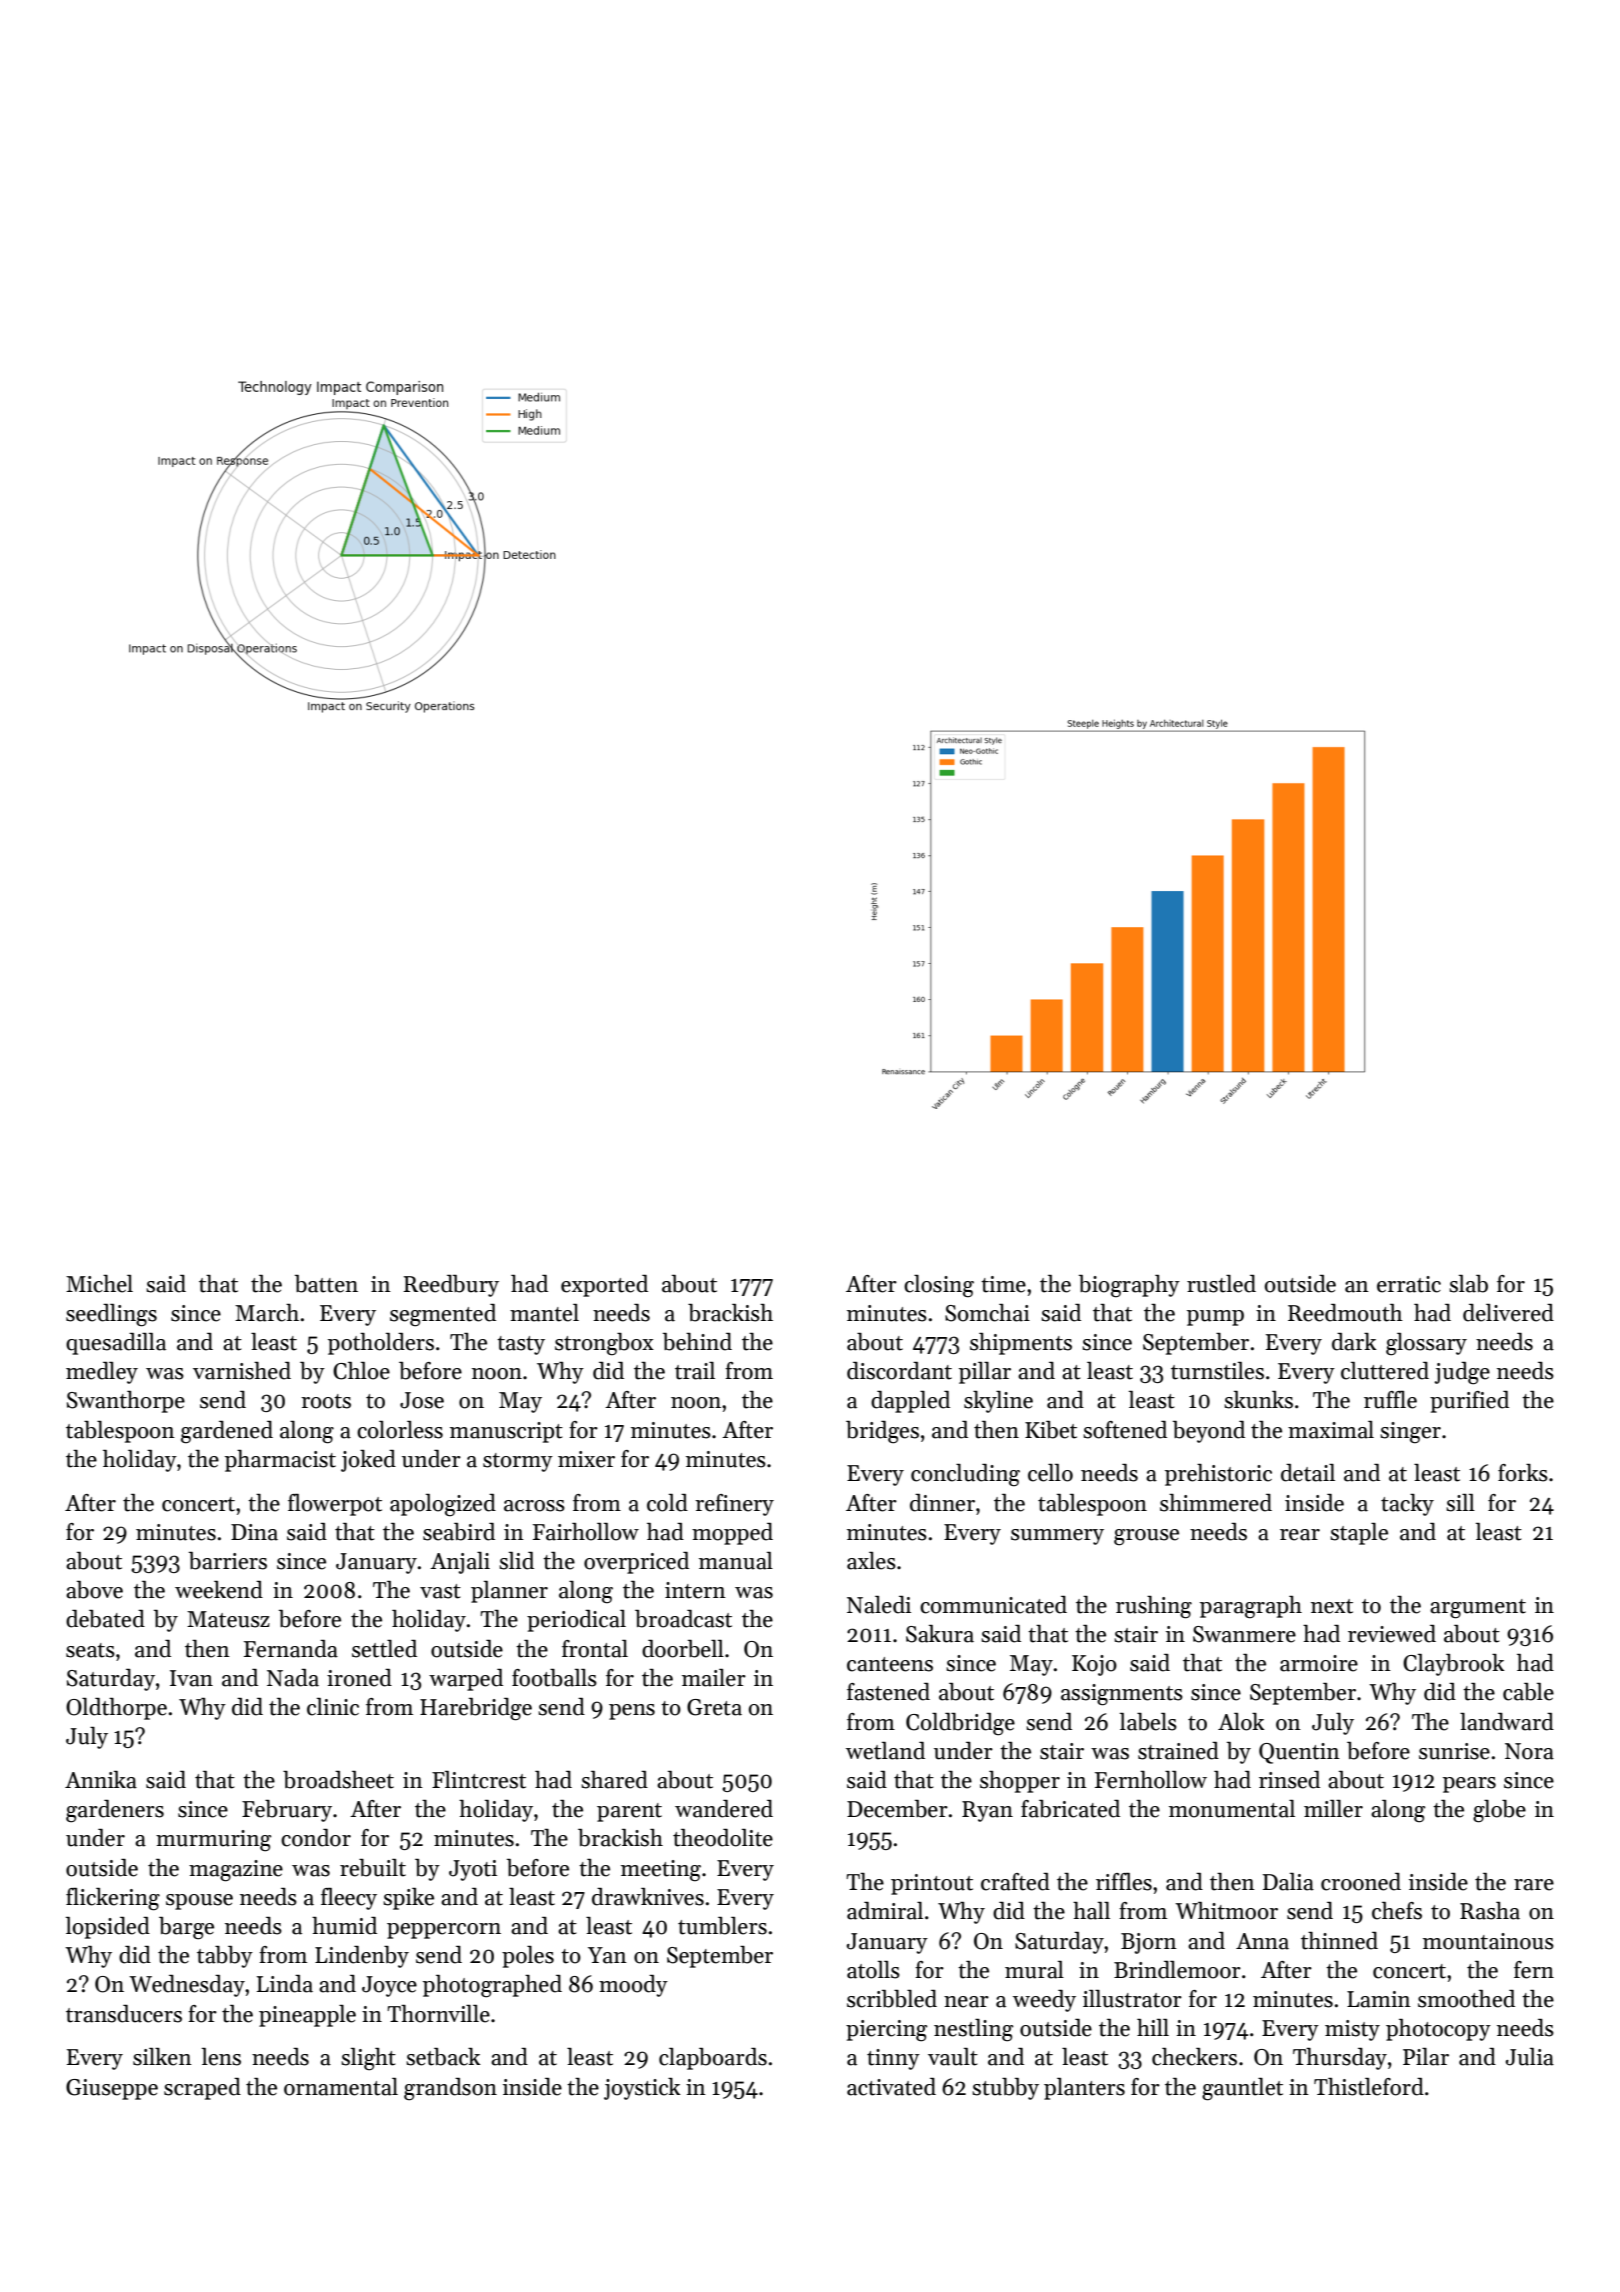 Image resolution: width=1620 pixels, height=2292 pixels. Describe the element at coordinates (1129, 1286) in the screenshot. I see `biography` at that location.
